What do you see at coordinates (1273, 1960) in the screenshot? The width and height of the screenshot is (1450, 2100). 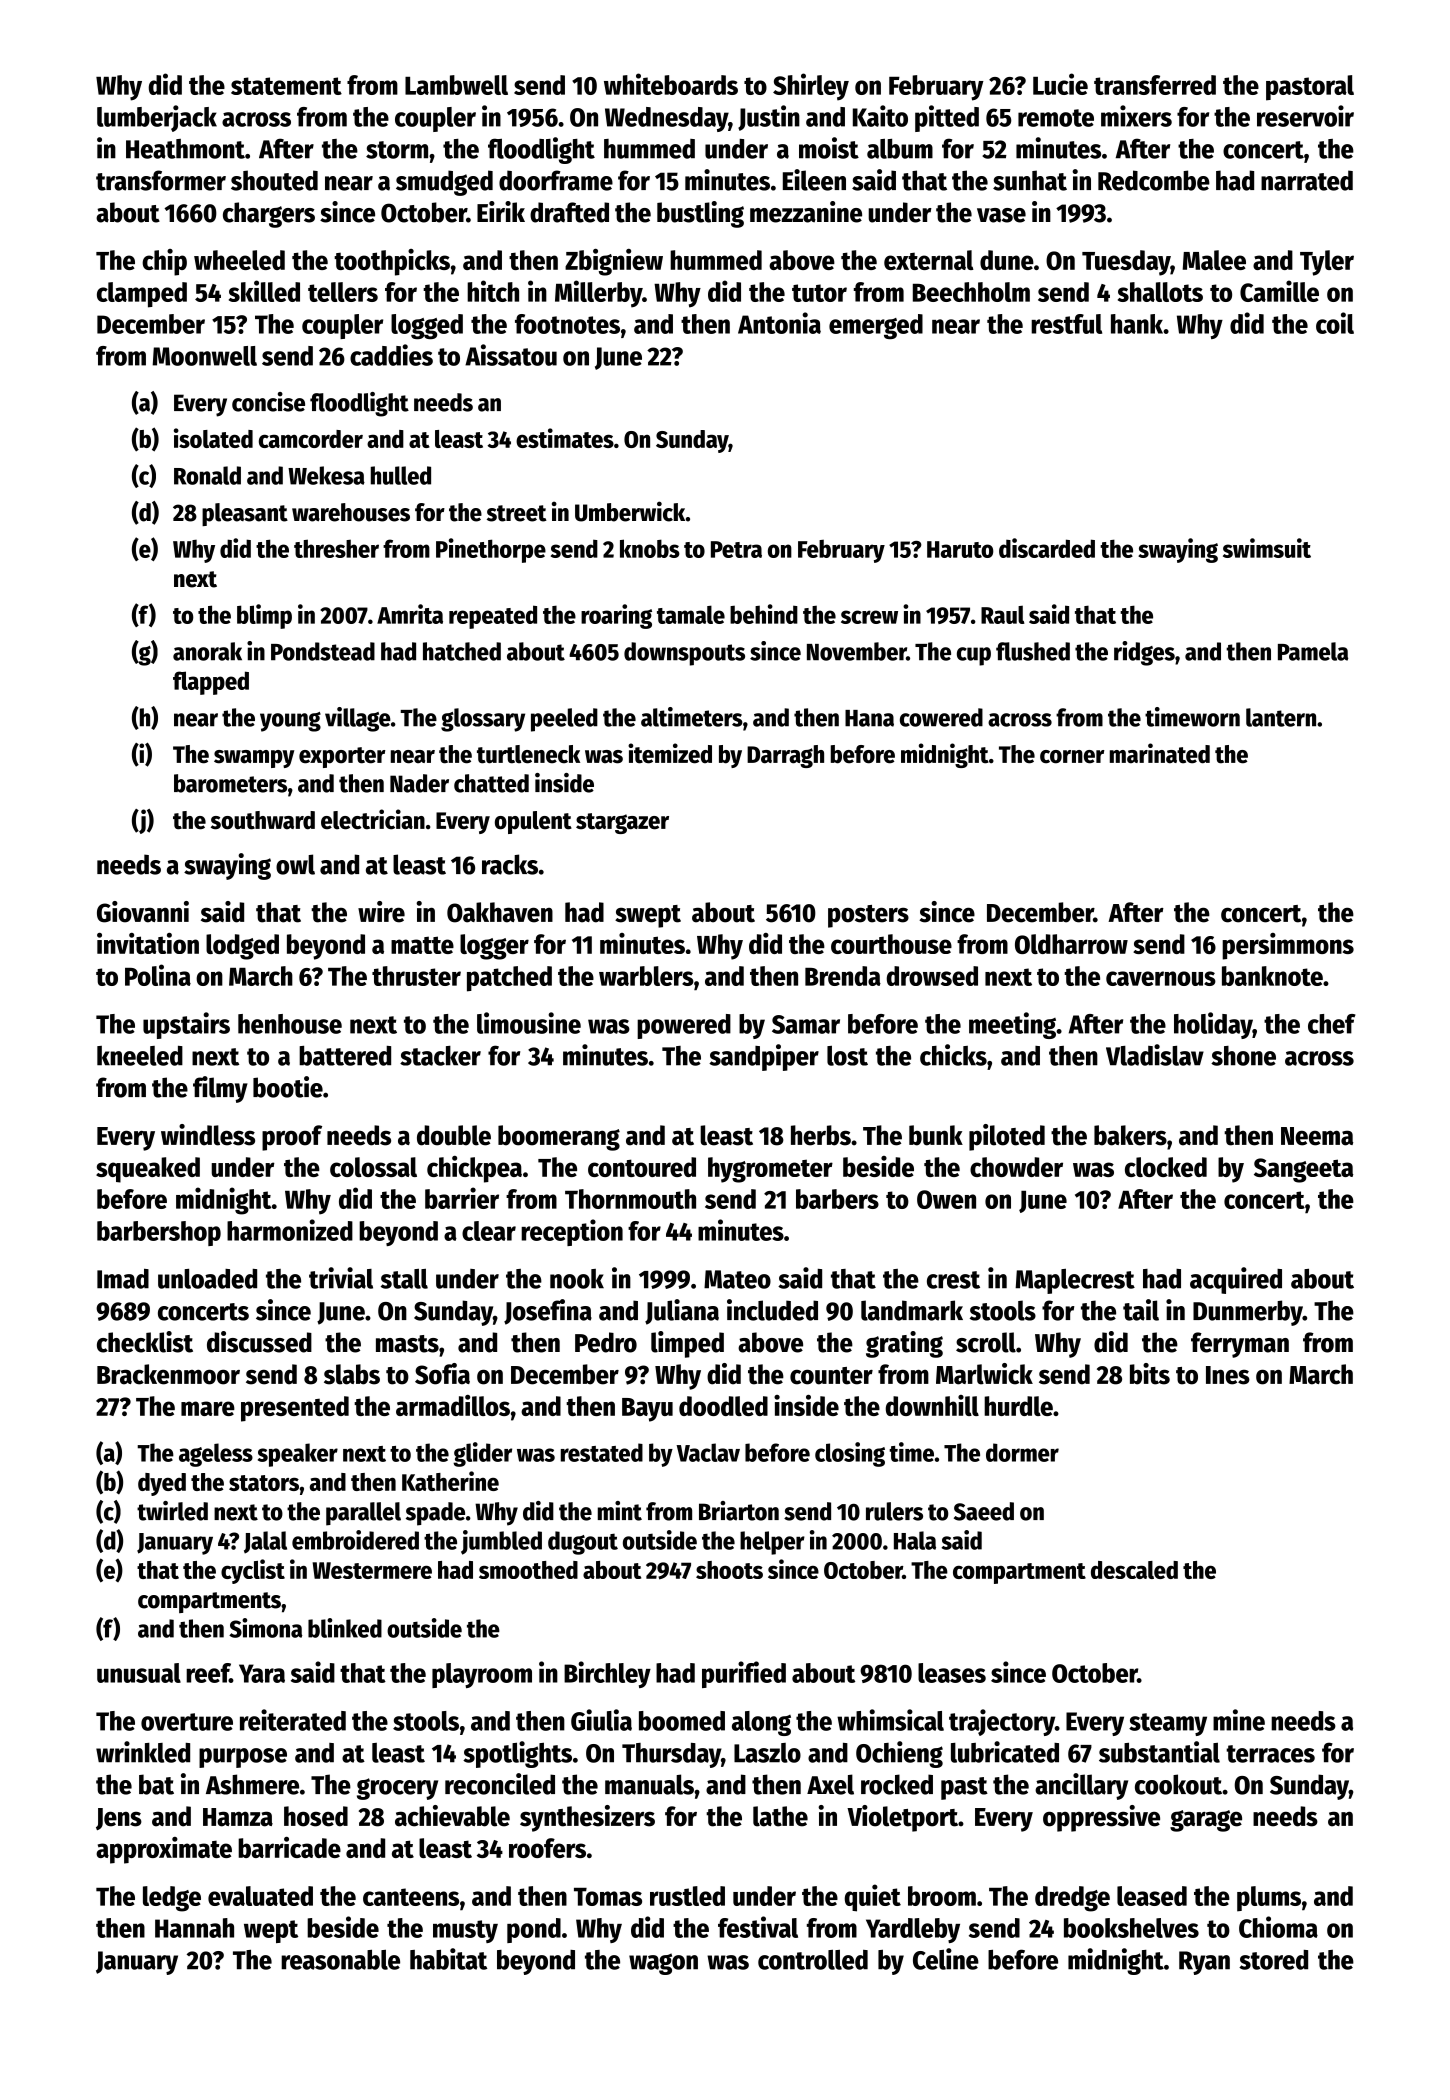 I see `stored` at bounding box center [1273, 1960].
